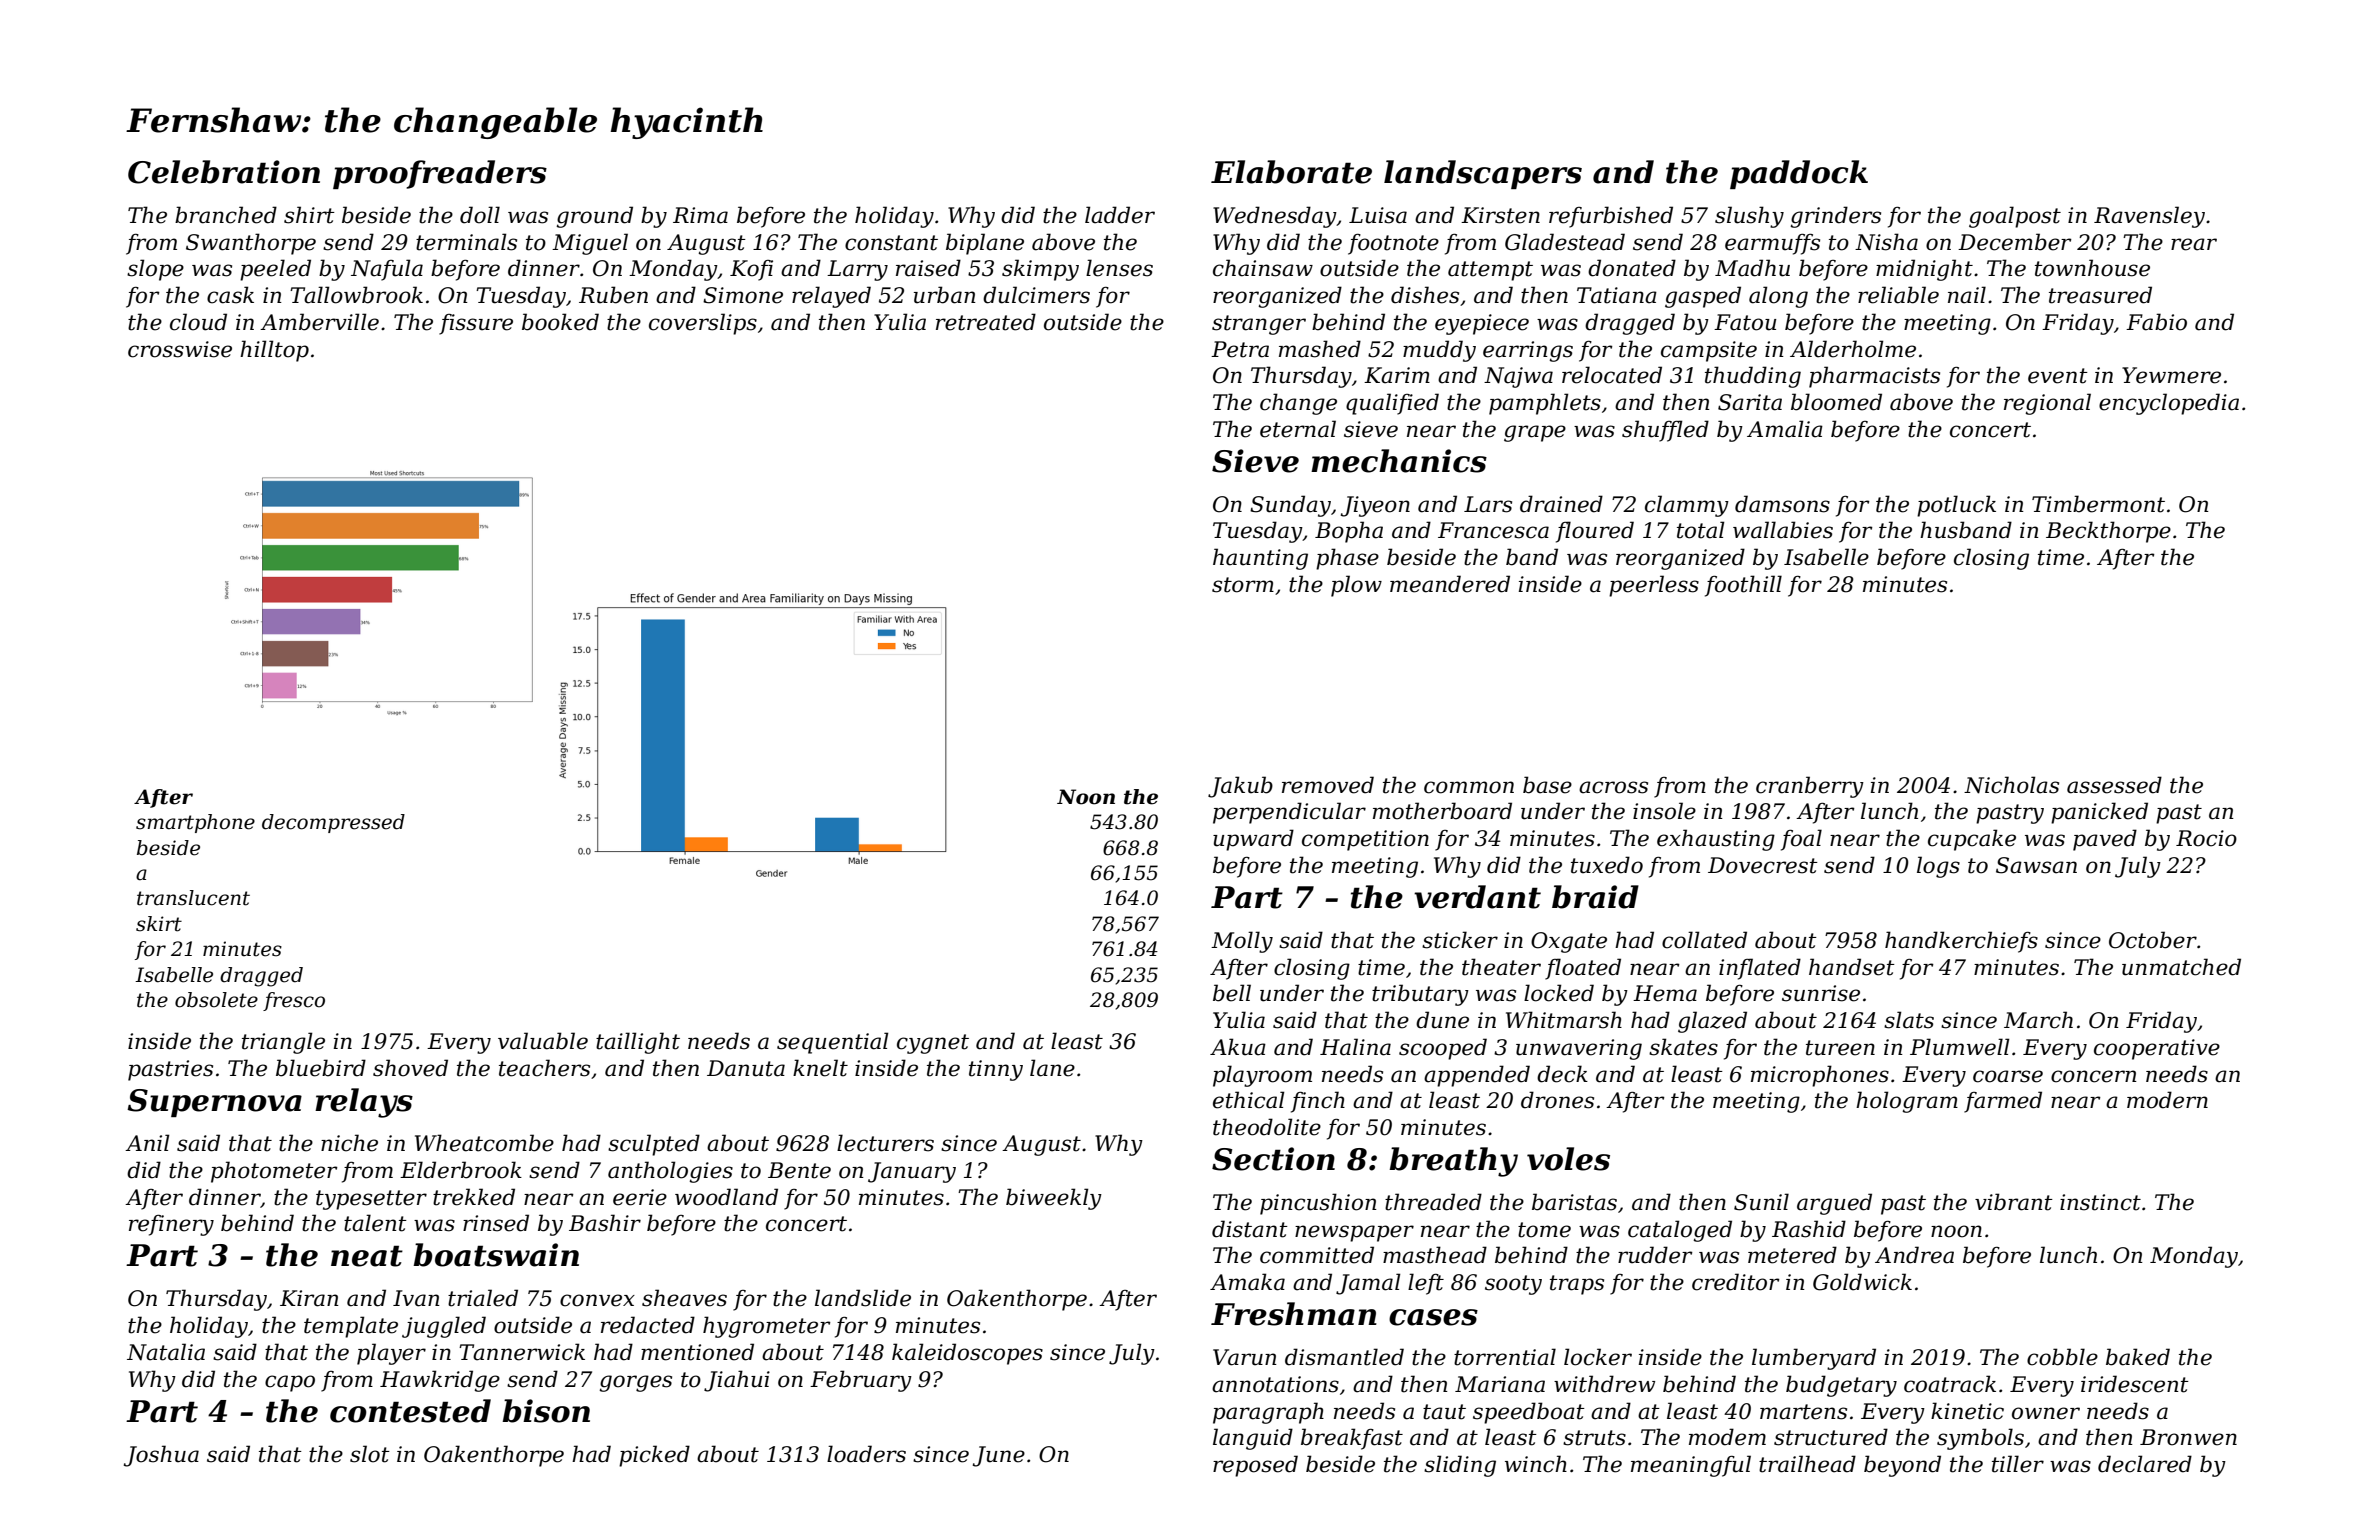 The height and width of the screenshot is (1540, 2380). Describe the element at coordinates (274, 351) in the screenshot. I see `hilltop` at that location.
